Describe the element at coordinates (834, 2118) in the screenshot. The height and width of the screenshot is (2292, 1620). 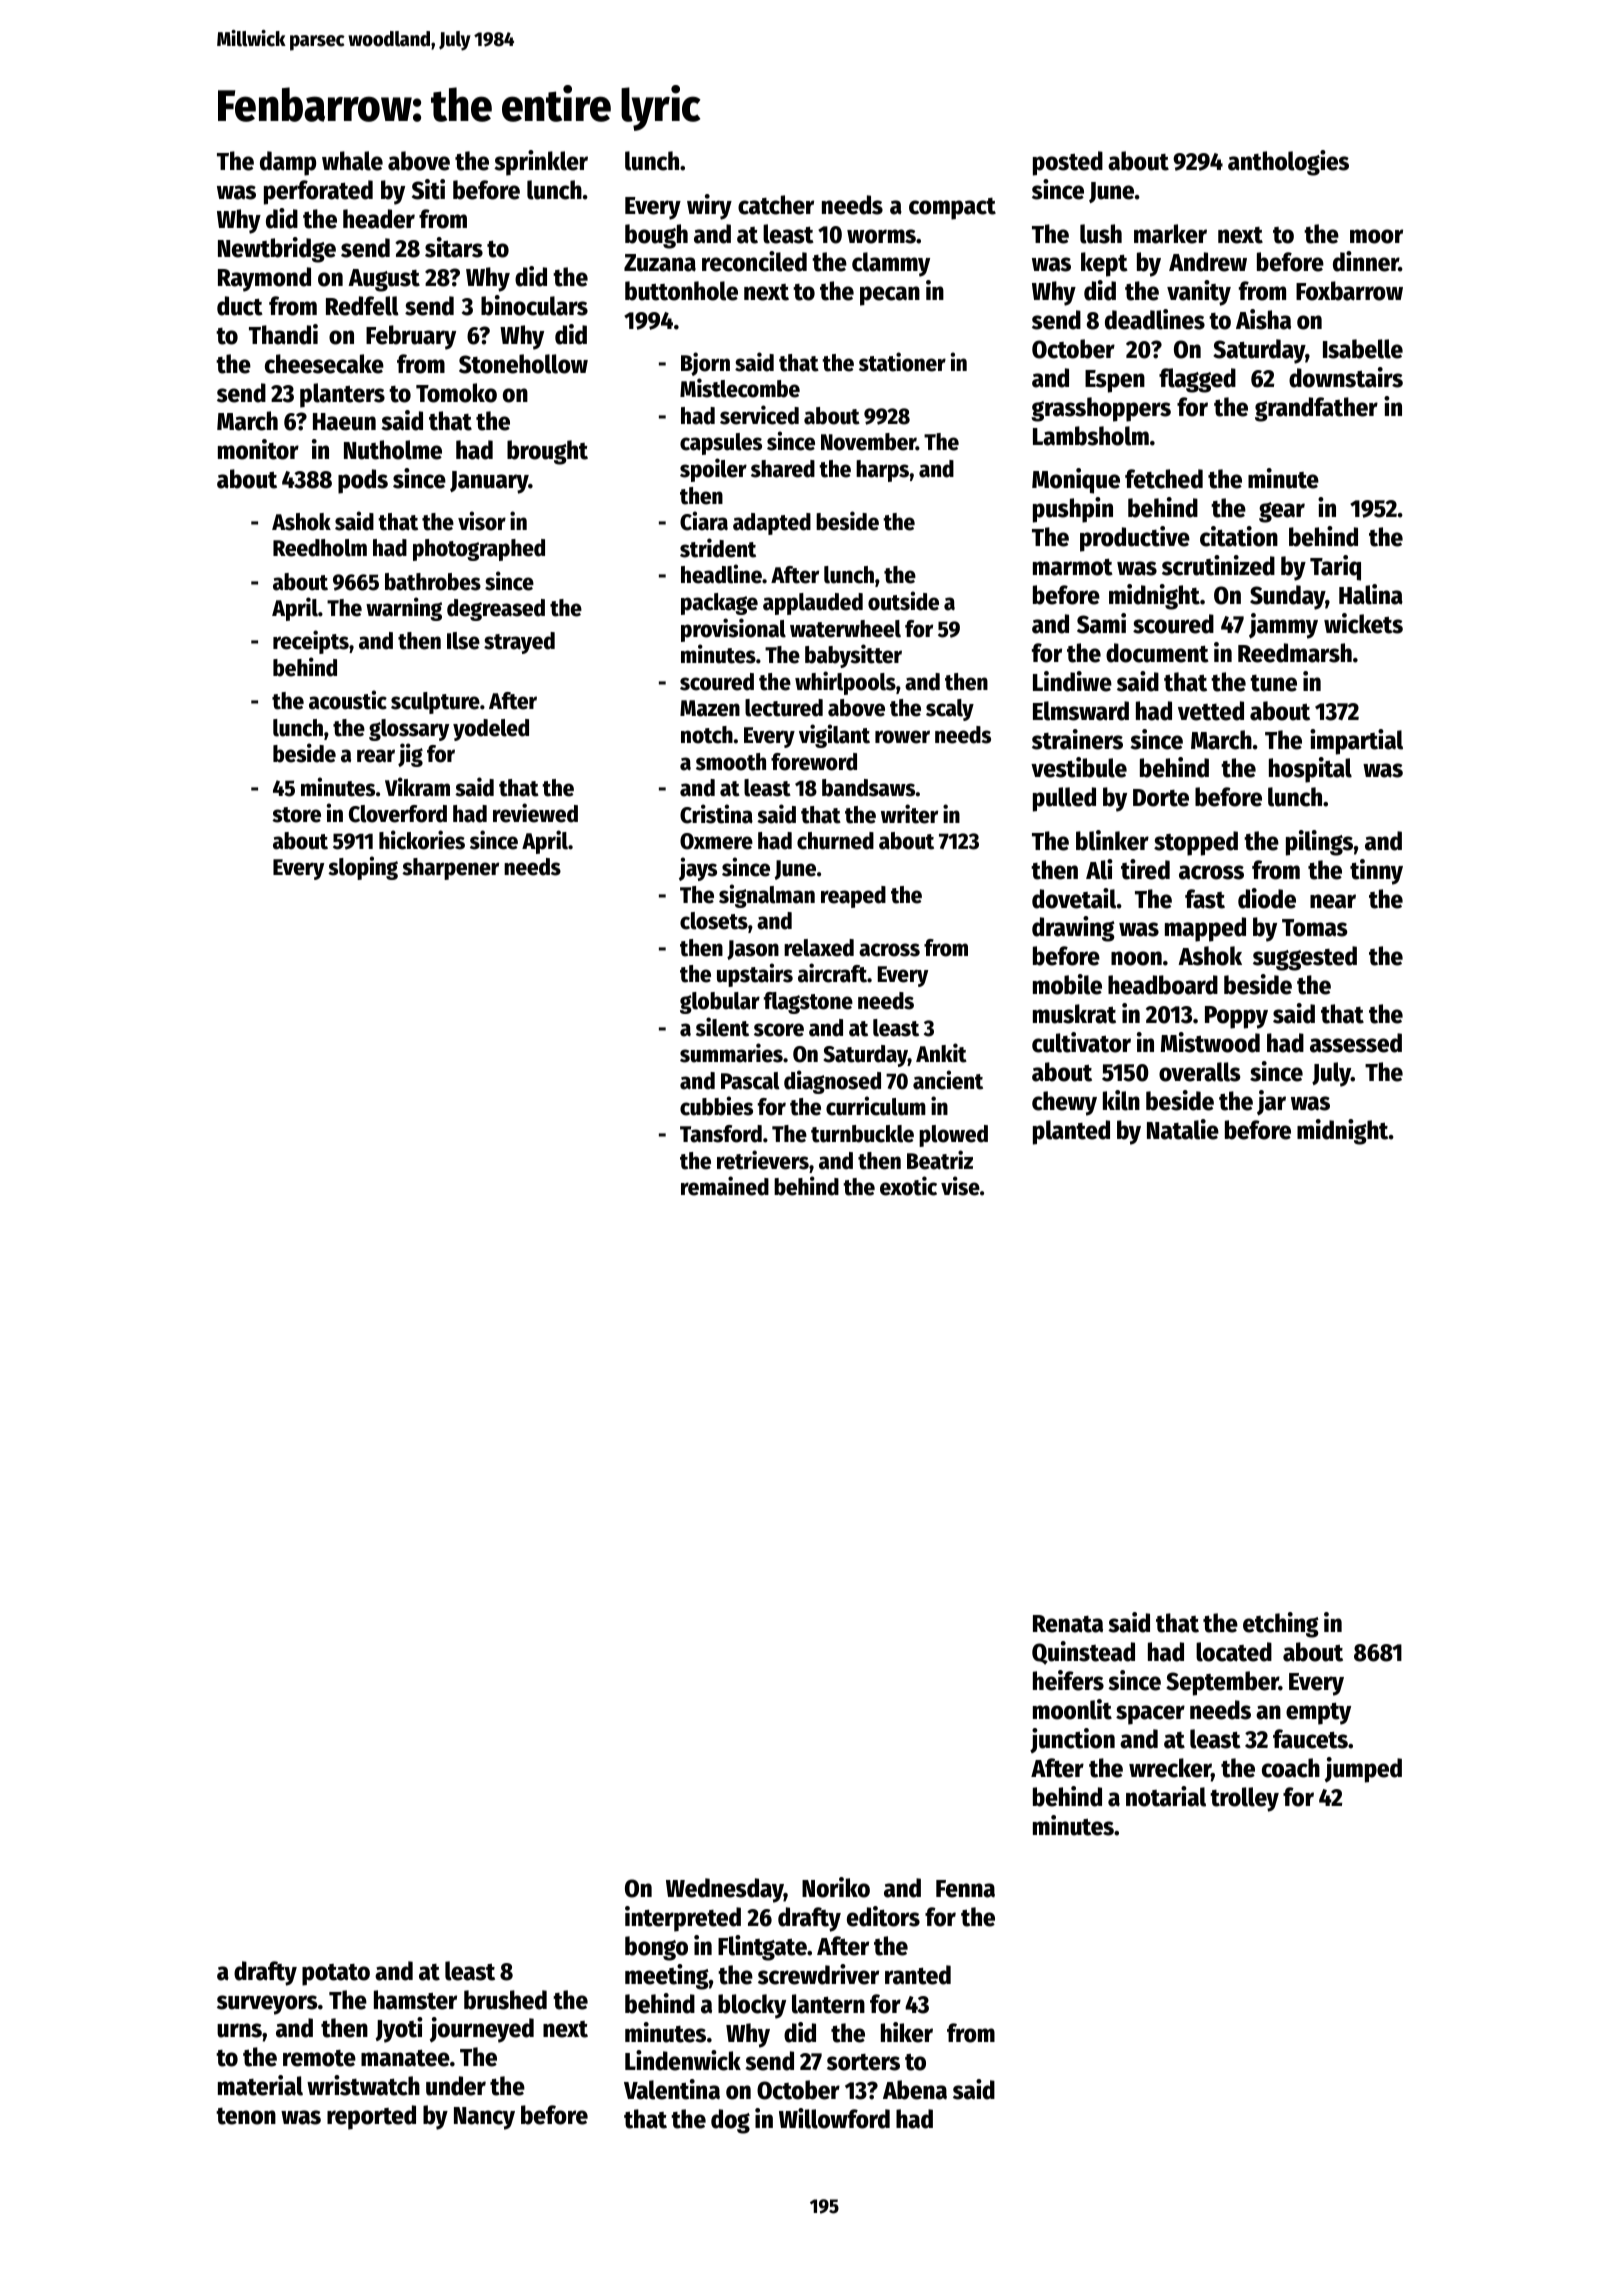
I see `Willowford` at that location.
